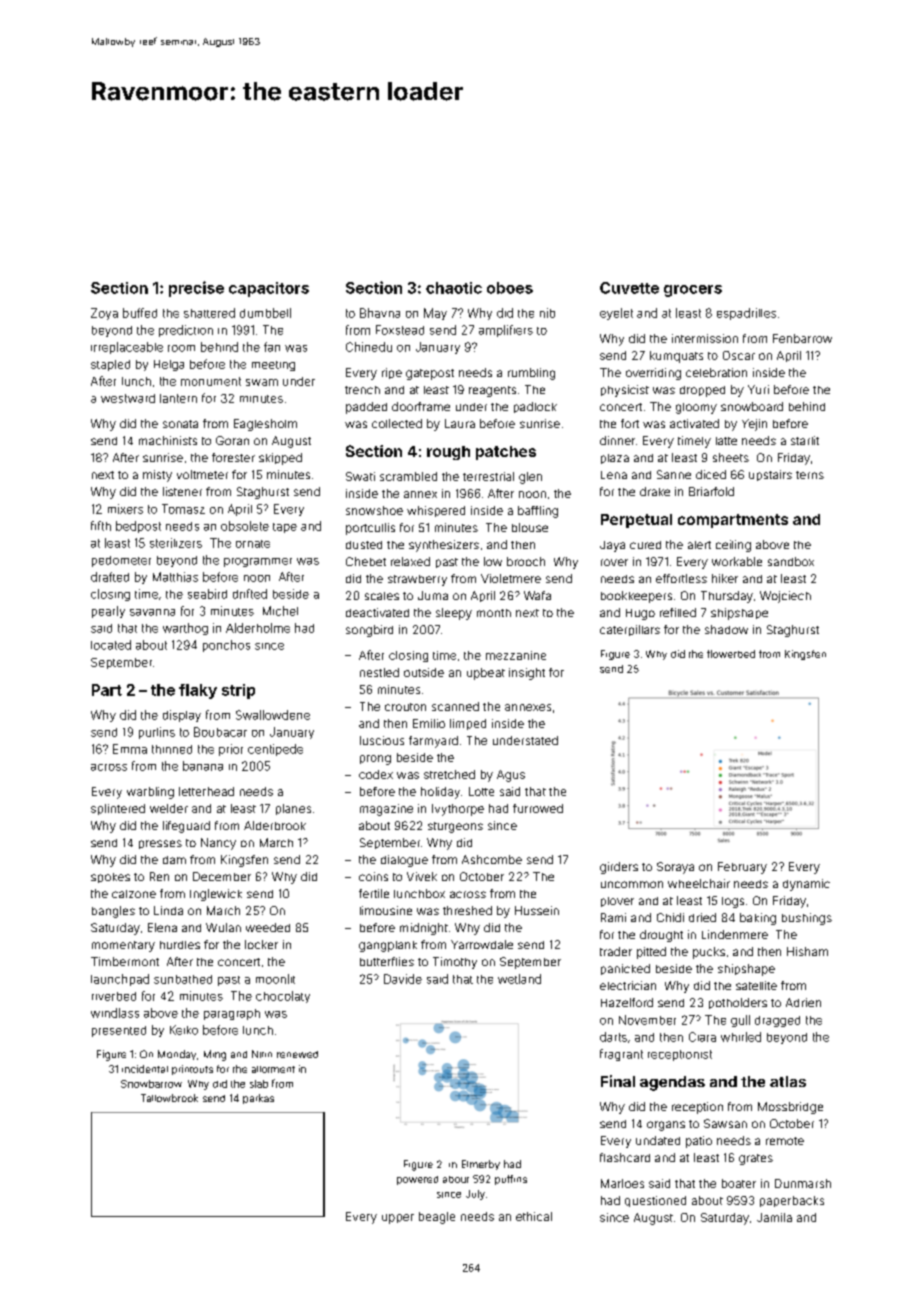 Image resolution: width=924 pixels, height=1308 pixels. What do you see at coordinates (272, 347) in the screenshot?
I see `fan` at bounding box center [272, 347].
